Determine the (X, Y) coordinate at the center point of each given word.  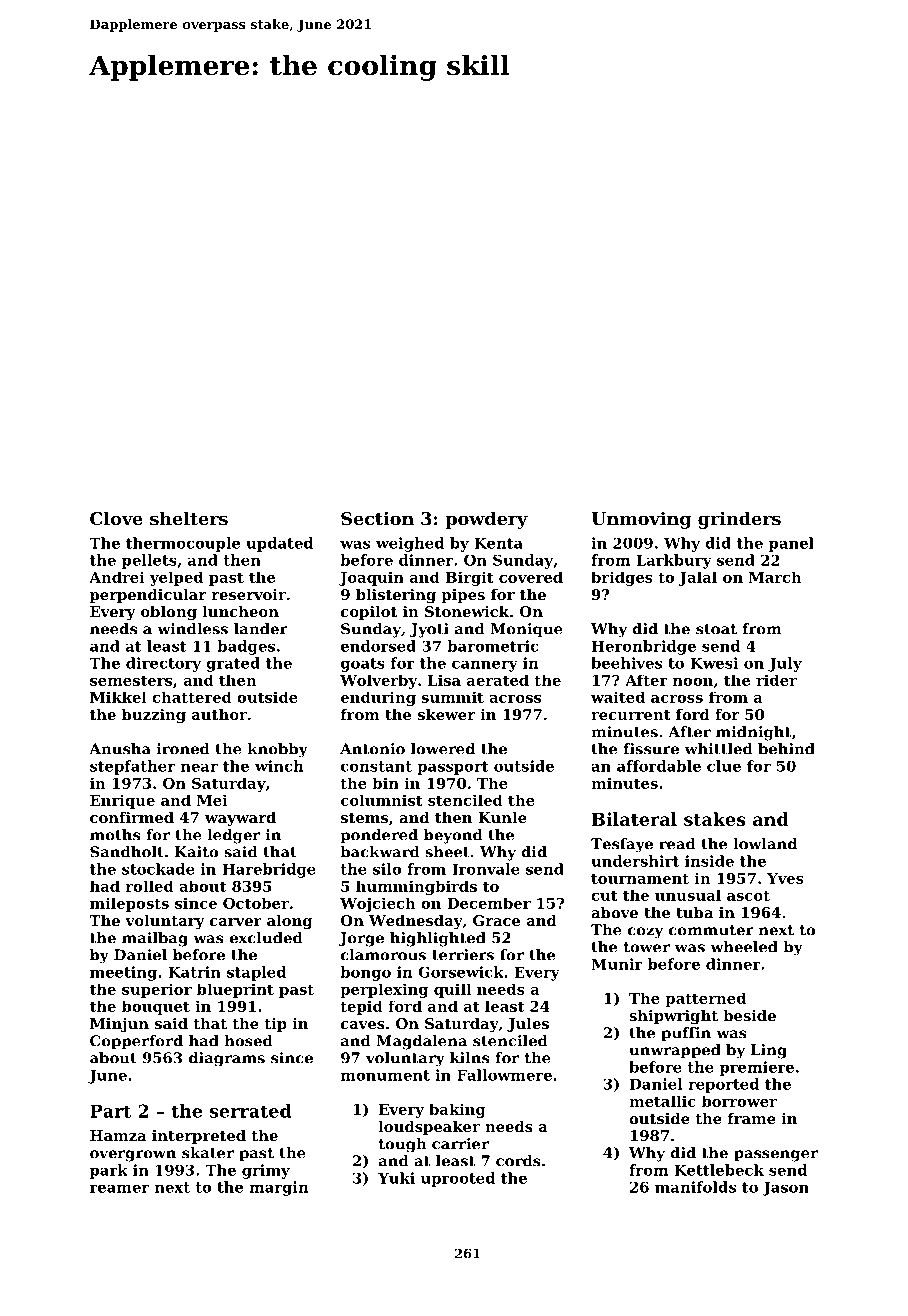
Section (377, 518)
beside (749, 1015)
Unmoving (641, 520)
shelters (189, 518)
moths (115, 835)
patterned (705, 999)
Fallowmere (504, 1075)
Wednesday (416, 922)
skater (208, 1153)
